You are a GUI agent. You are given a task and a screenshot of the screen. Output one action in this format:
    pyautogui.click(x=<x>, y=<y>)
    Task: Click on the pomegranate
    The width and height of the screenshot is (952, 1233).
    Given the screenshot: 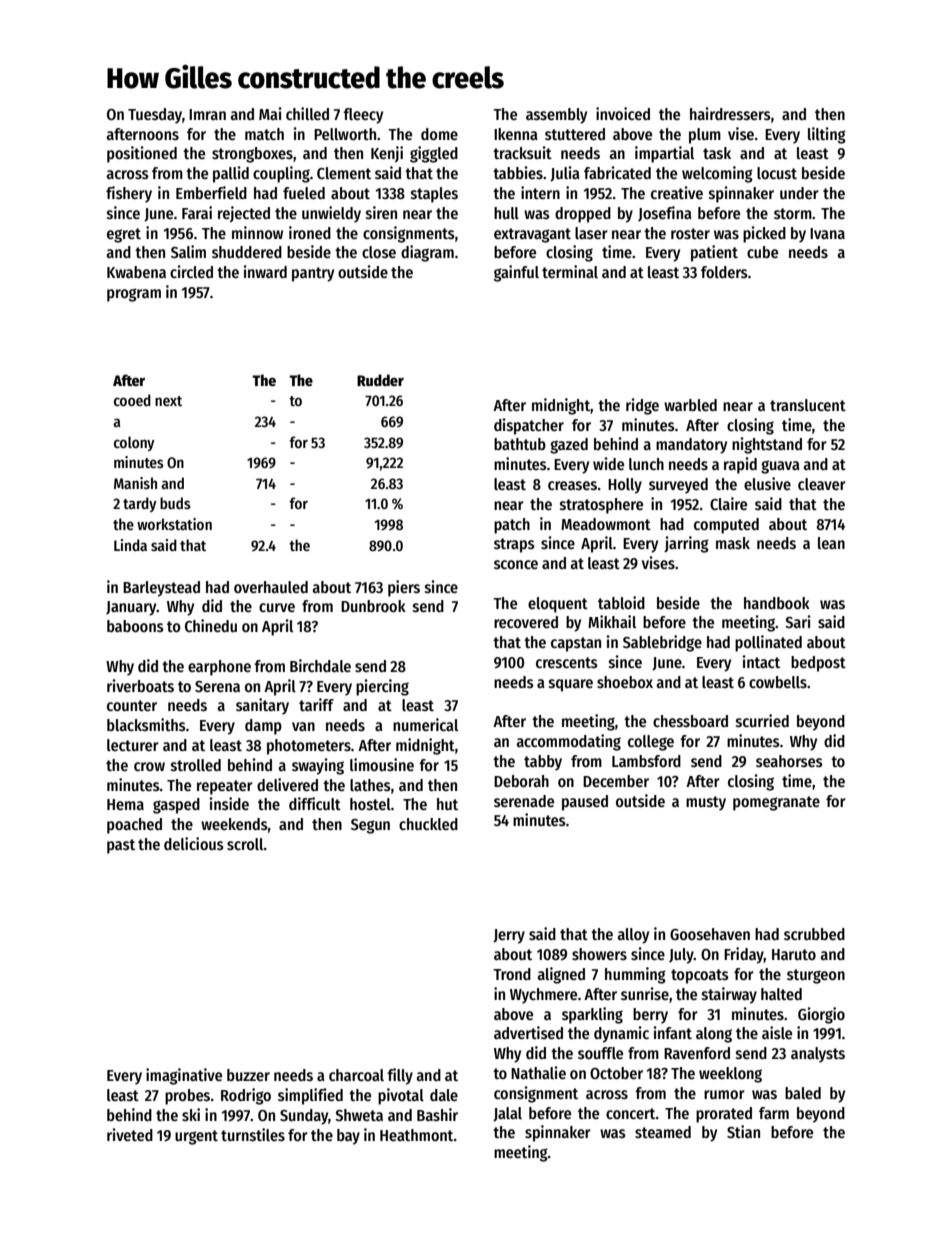 What is the action you would take?
    pyautogui.click(x=776, y=803)
